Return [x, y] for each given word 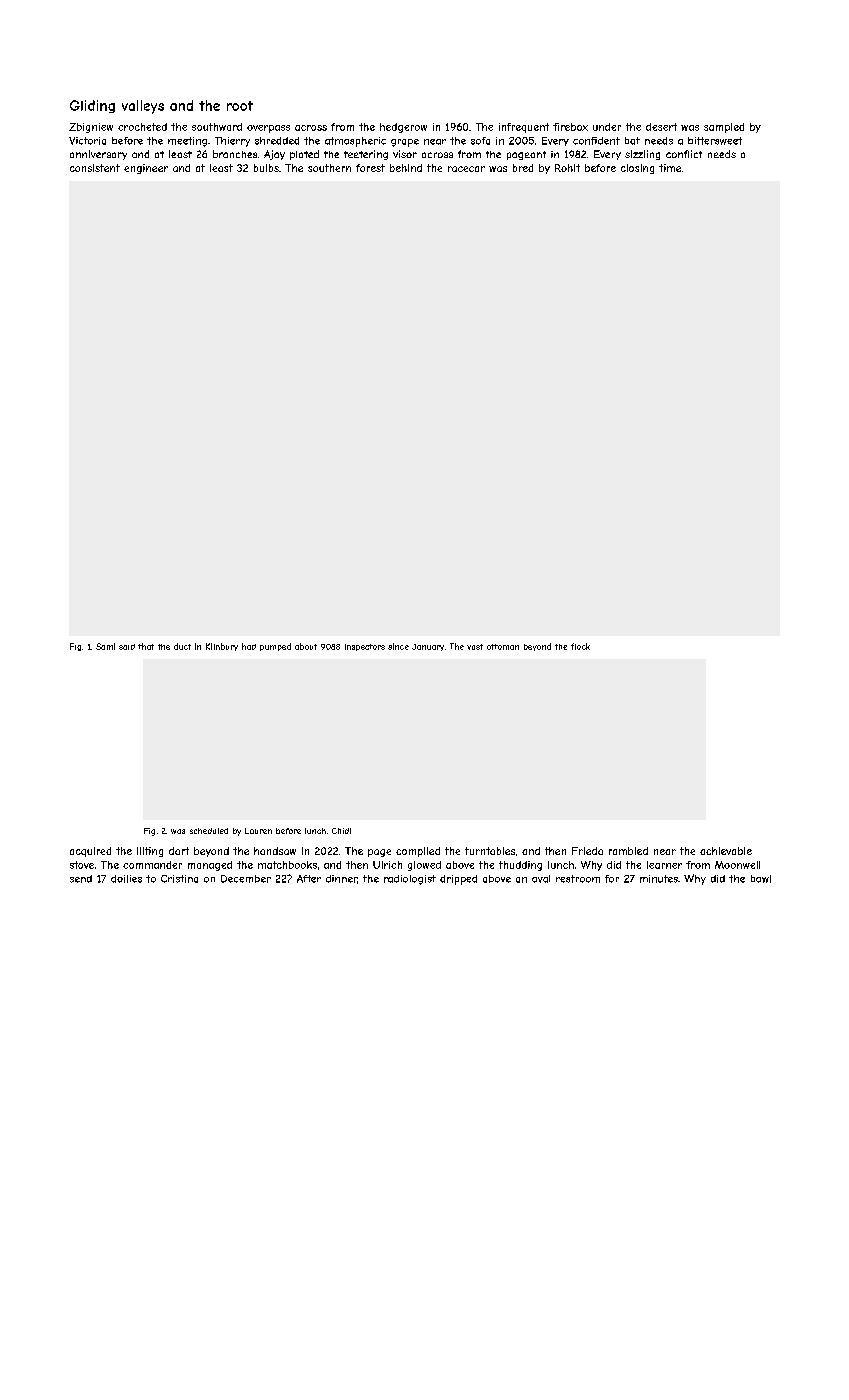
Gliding [92, 106]
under [607, 127]
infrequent [524, 128]
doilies [126, 879]
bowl [761, 879]
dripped [458, 880]
